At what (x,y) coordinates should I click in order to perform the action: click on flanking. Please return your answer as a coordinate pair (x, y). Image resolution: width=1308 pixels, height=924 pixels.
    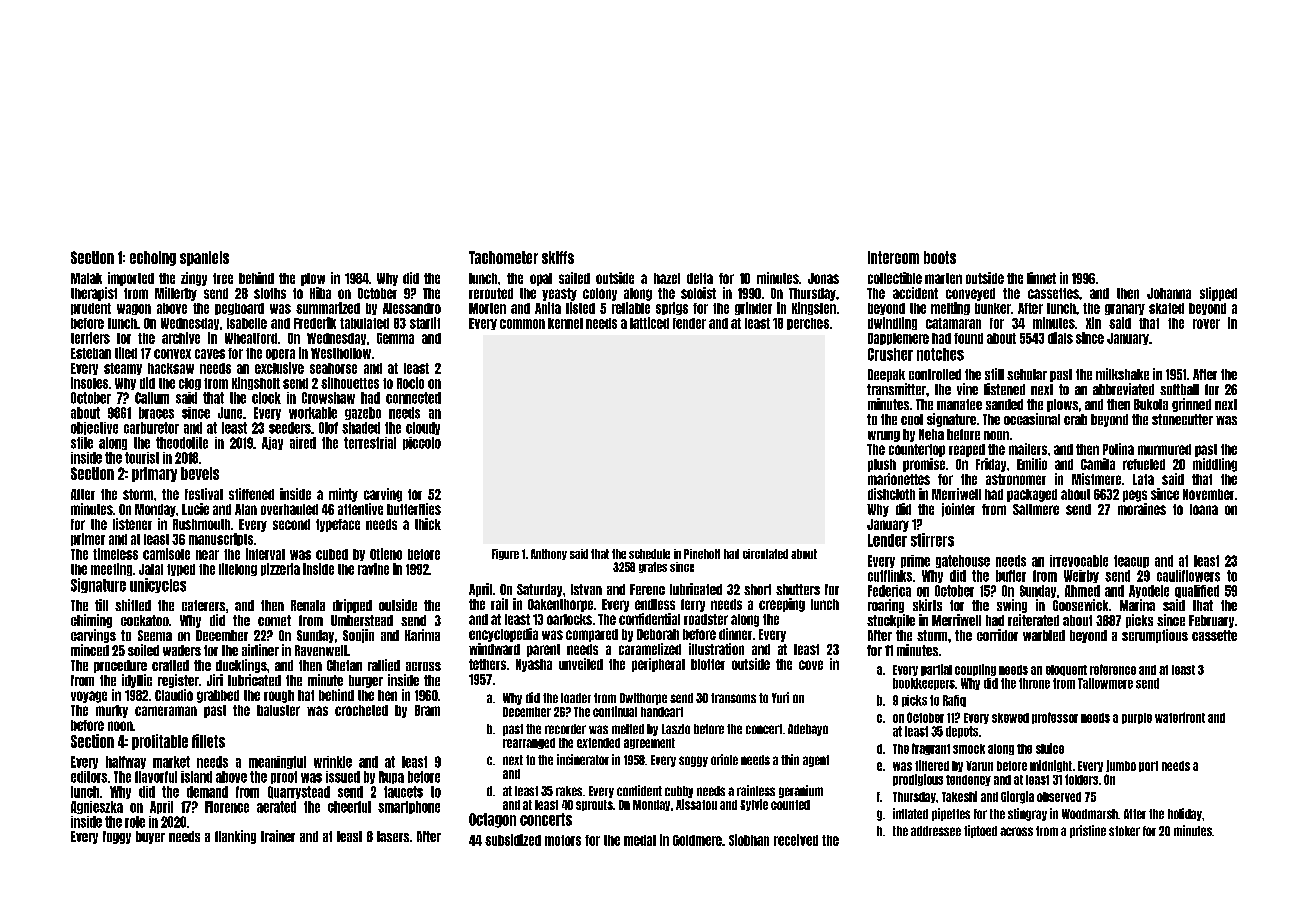
    Looking at the image, I should click on (235, 837).
